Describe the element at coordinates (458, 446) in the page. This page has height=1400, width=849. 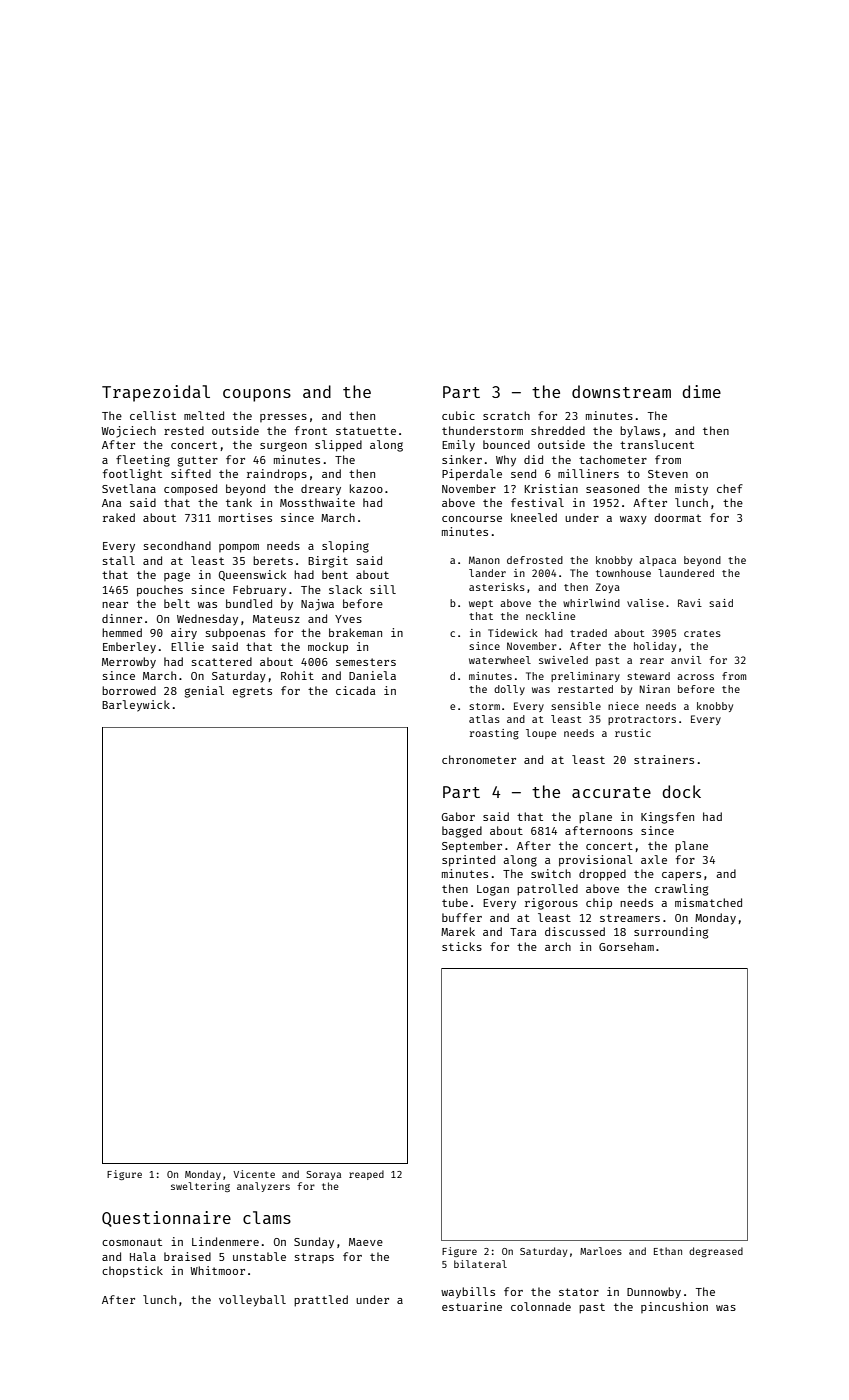
I see `Emily` at that location.
